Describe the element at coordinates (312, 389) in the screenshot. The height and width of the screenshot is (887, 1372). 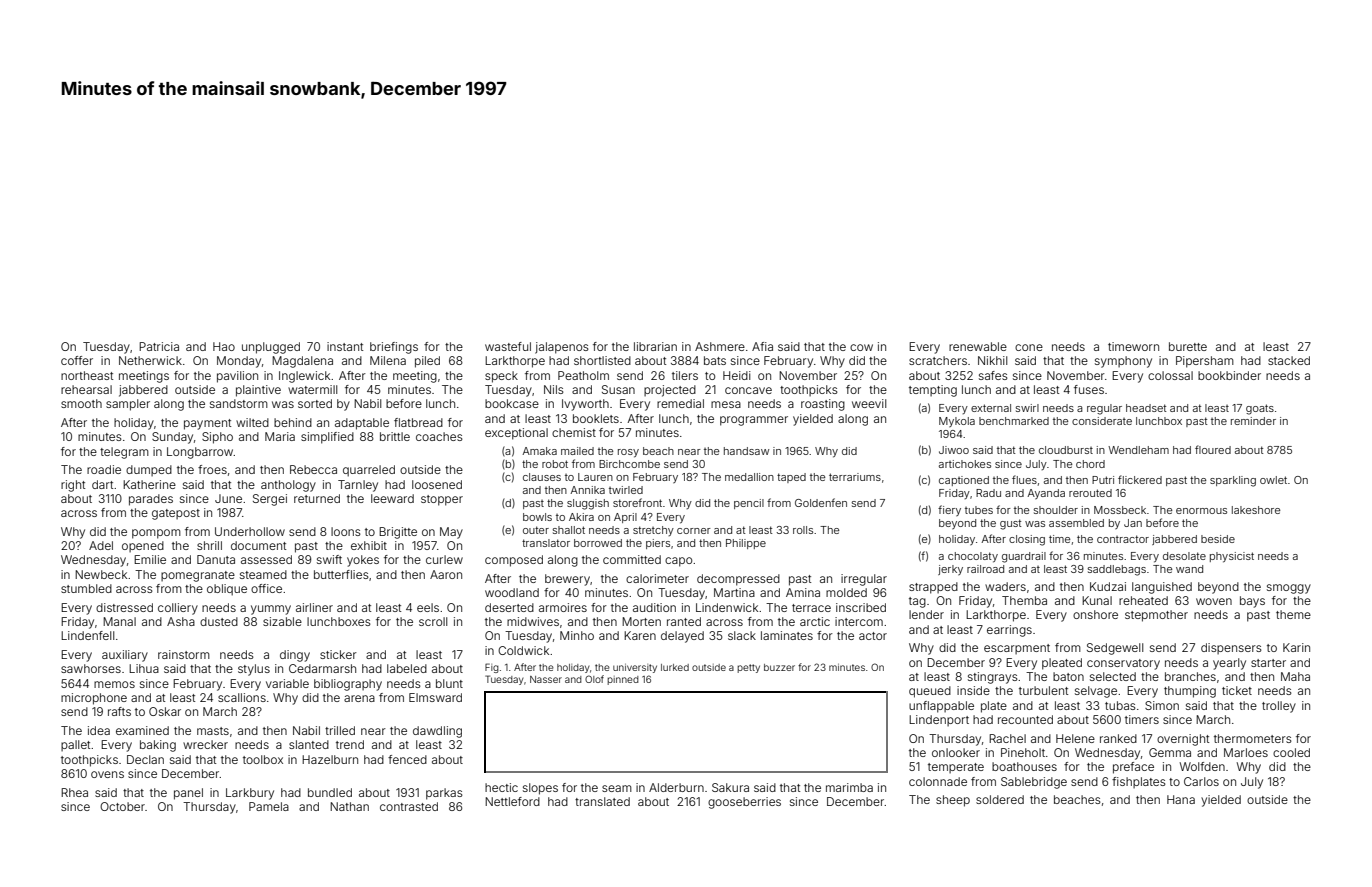
I see `watermill` at that location.
